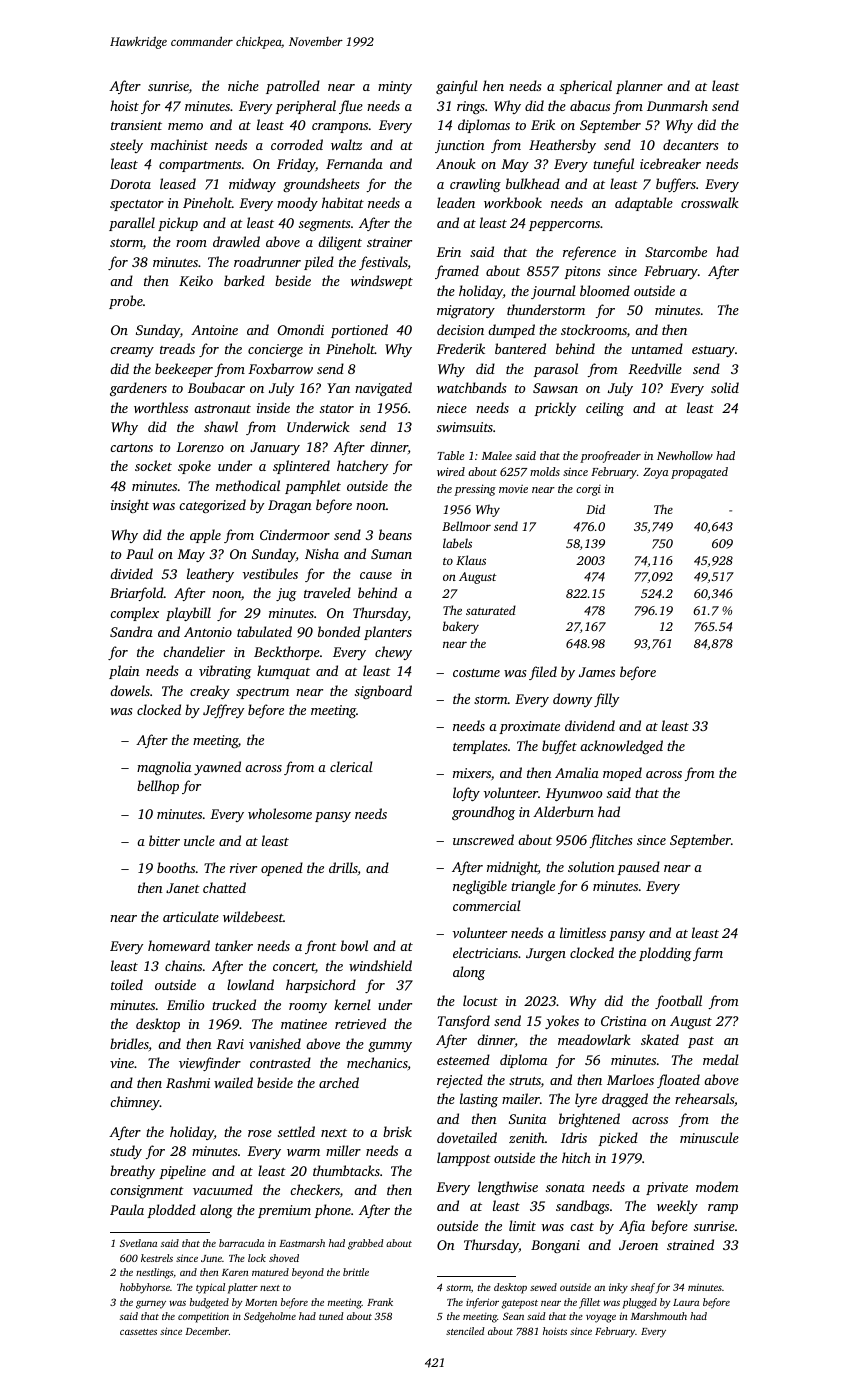  What do you see at coordinates (589, 253) in the screenshot?
I see `reference` at bounding box center [589, 253].
